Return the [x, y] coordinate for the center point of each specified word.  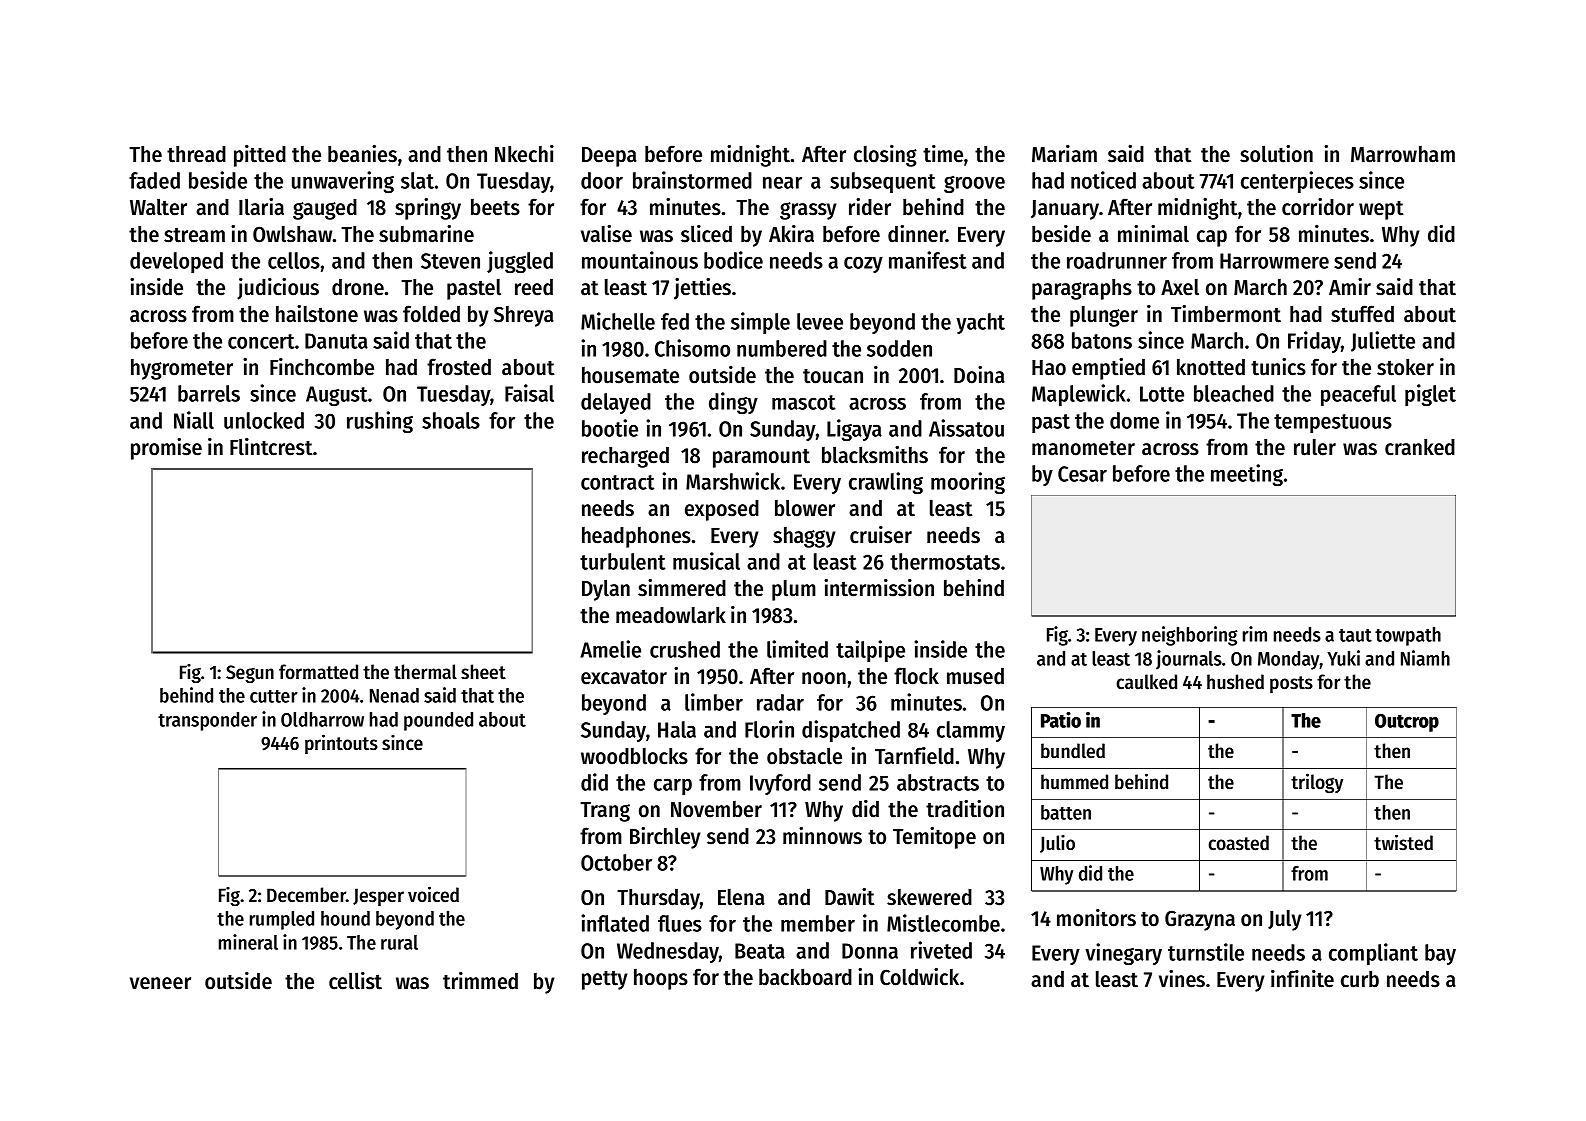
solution [1276, 154]
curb [1360, 979]
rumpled [282, 920]
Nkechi [524, 154]
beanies [362, 154]
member [818, 923]
